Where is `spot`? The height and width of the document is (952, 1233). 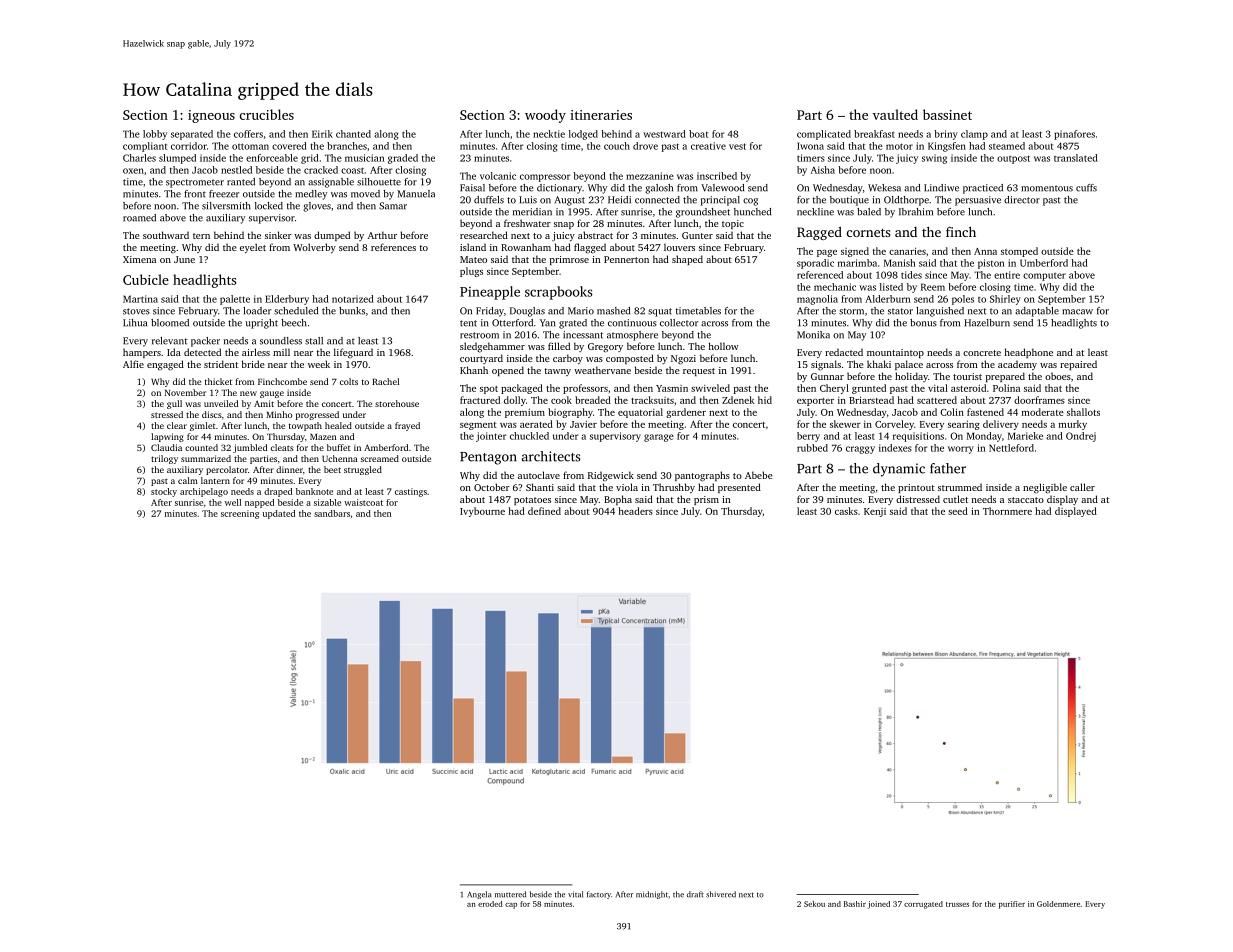
spot is located at coordinates (489, 390).
